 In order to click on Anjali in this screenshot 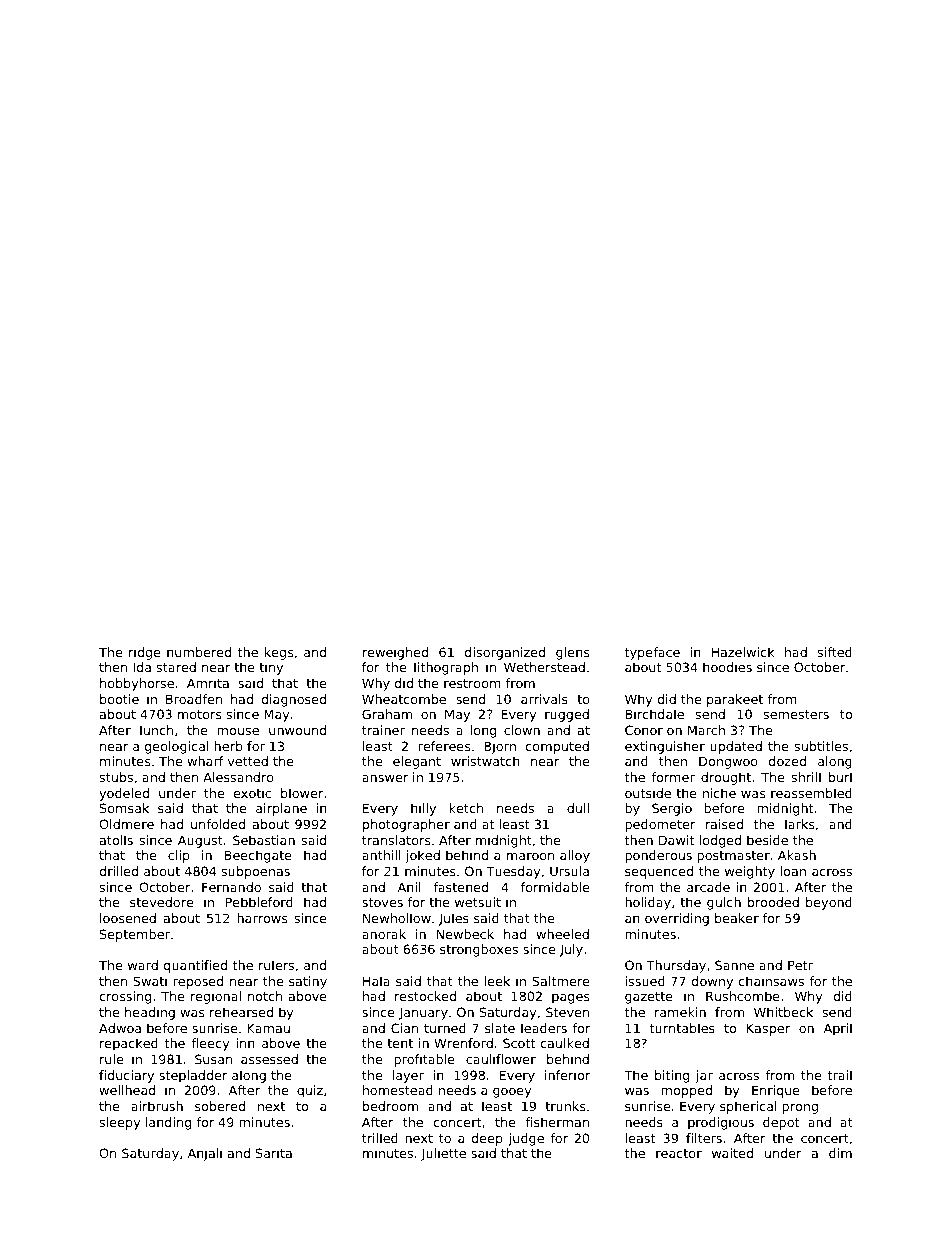, I will do `click(205, 1154)`.
